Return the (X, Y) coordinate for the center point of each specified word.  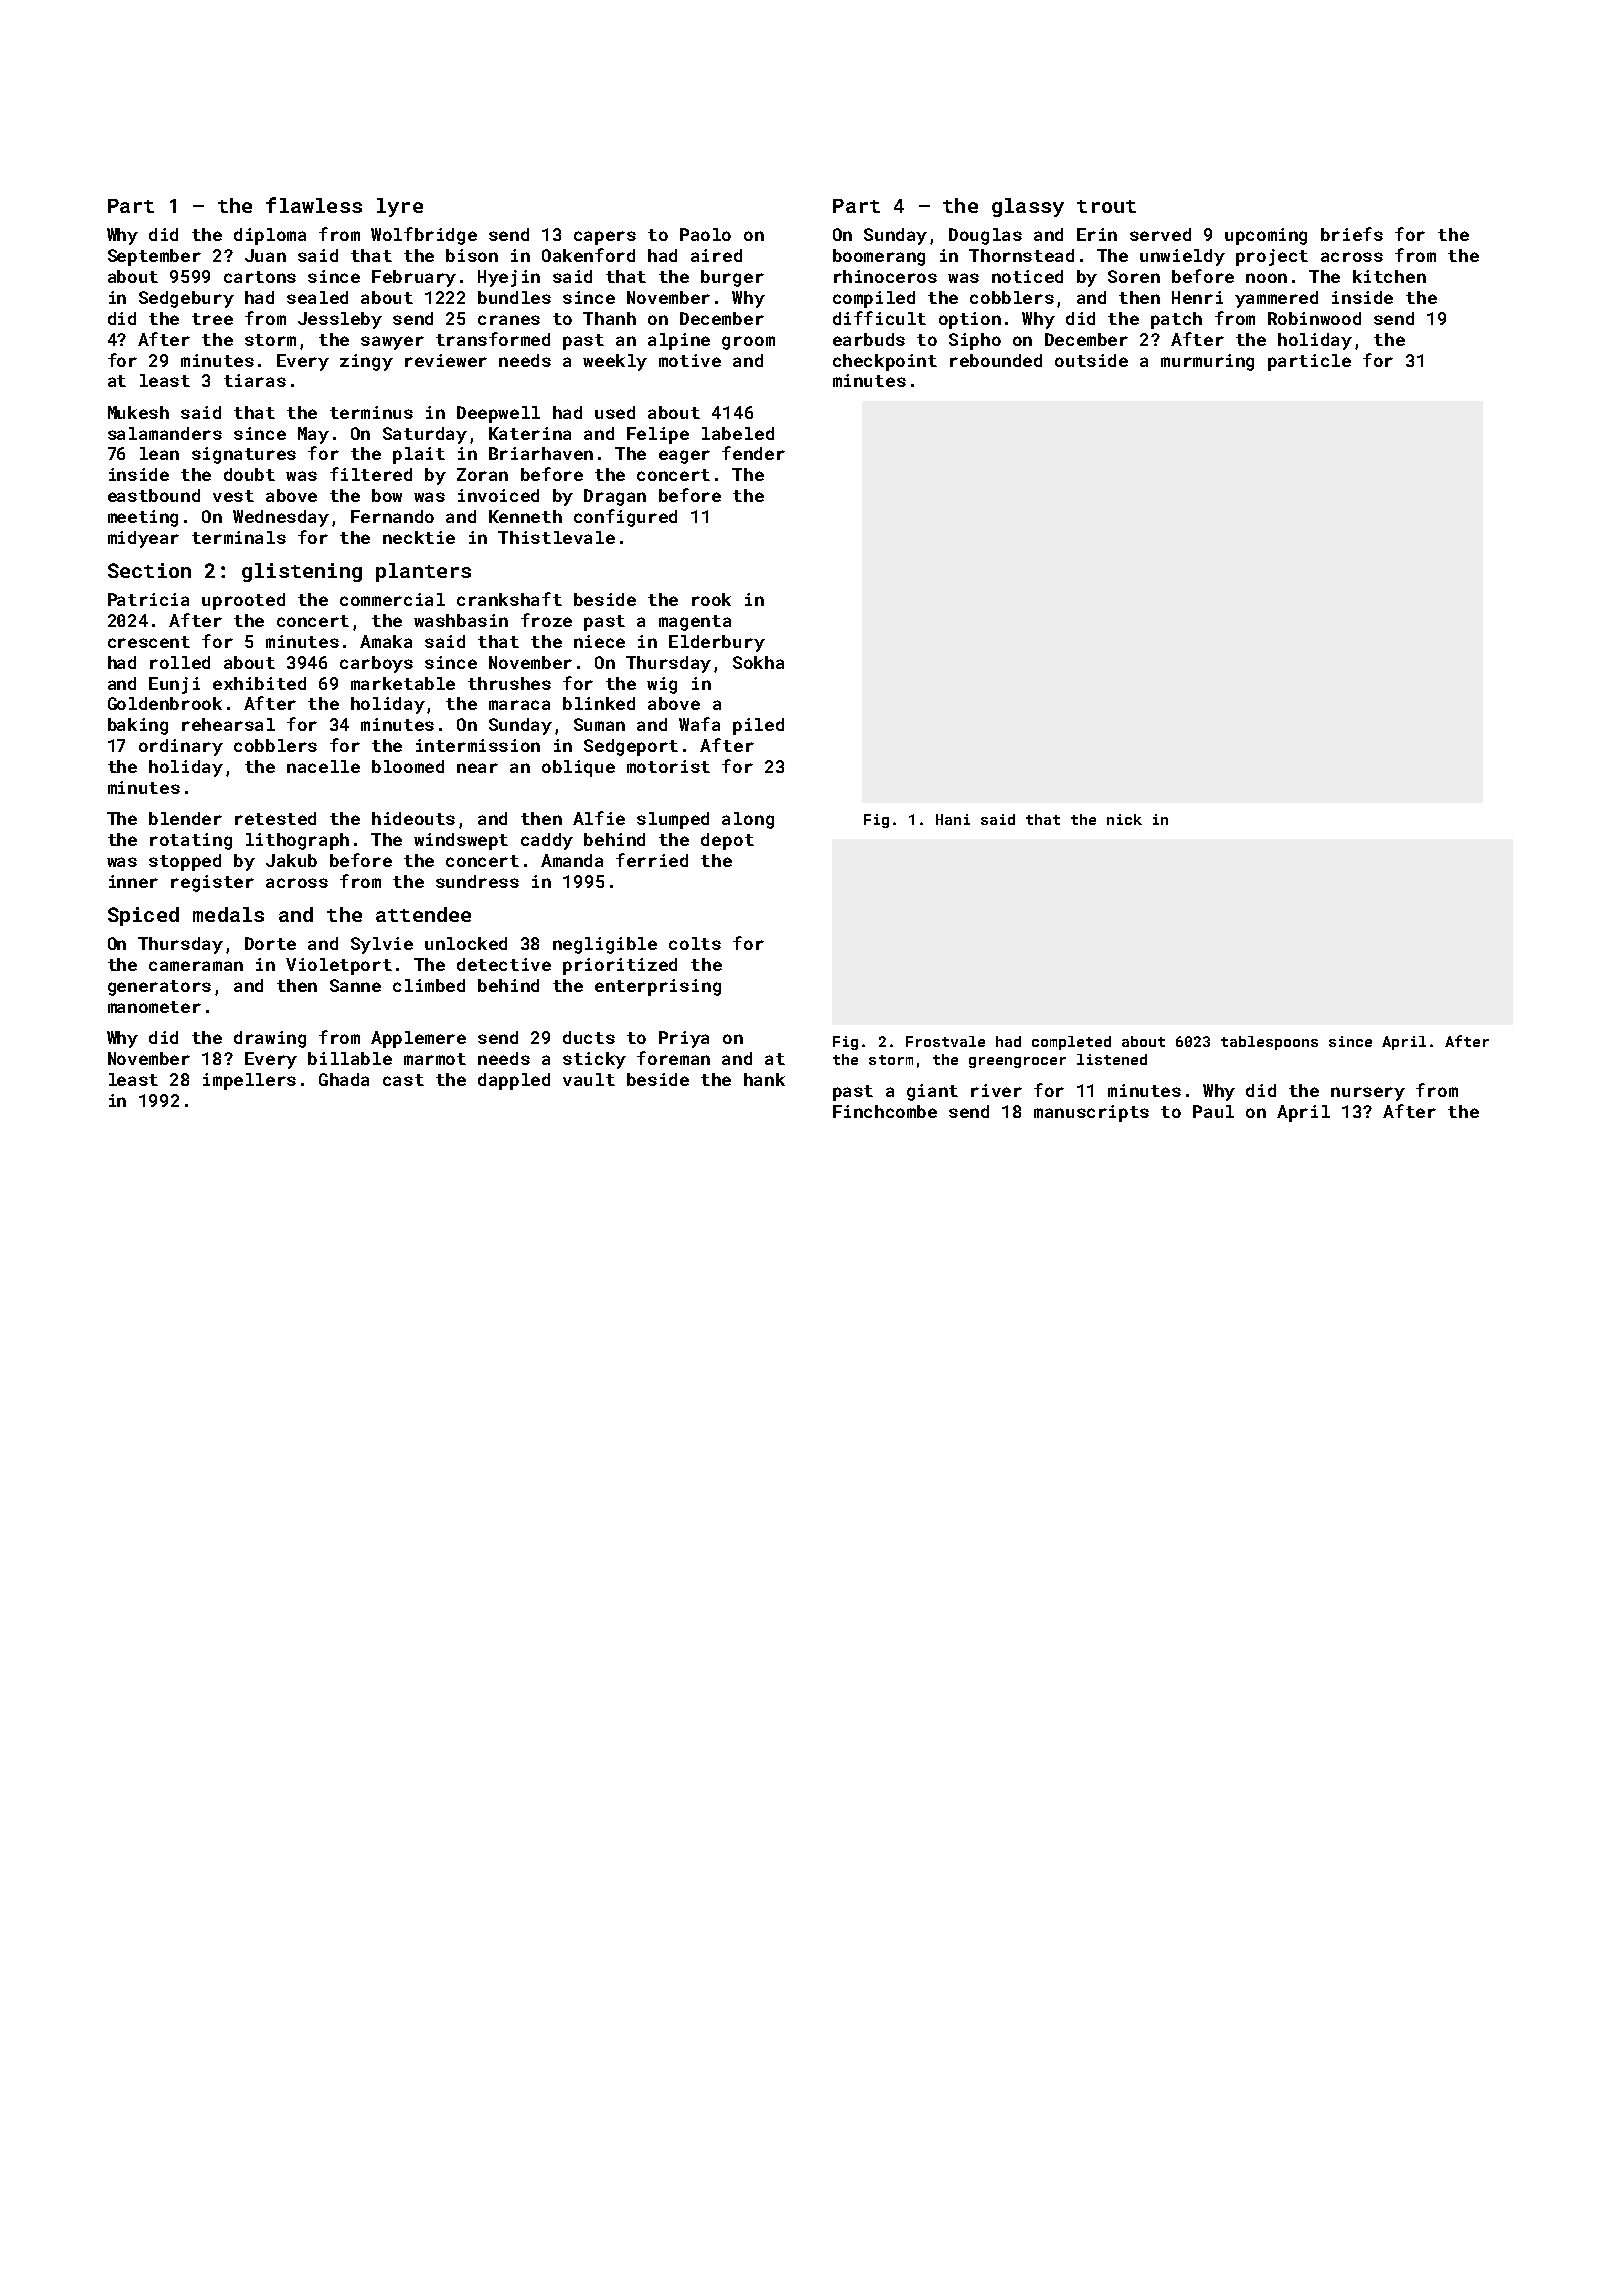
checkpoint (885, 362)
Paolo (705, 234)
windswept (461, 841)
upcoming (1266, 236)
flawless (314, 205)
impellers (249, 1081)
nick (1124, 819)
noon (1266, 278)
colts (695, 943)
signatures (244, 455)
